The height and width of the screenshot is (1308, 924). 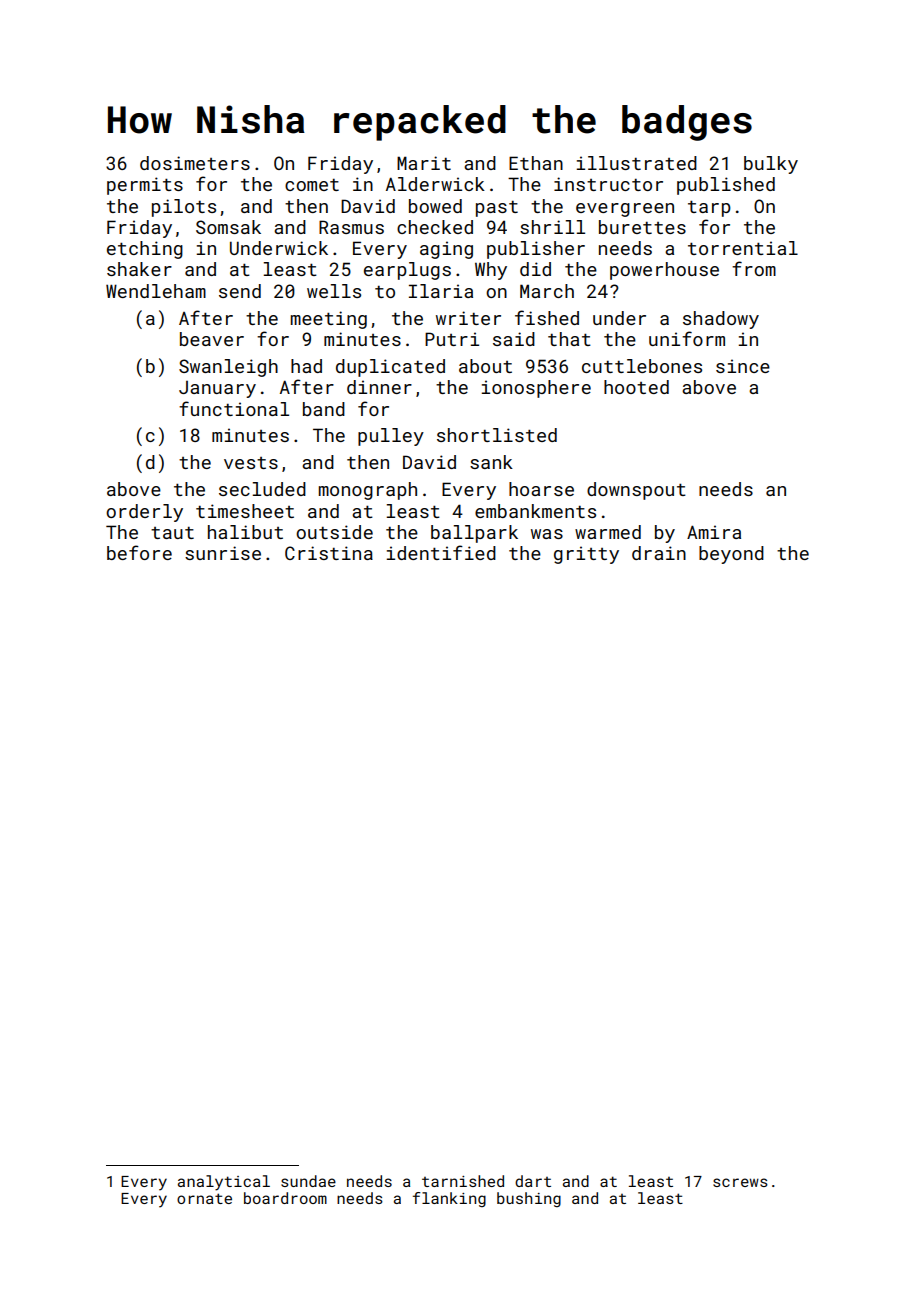 I want to click on tarnished, so click(x=463, y=1181).
